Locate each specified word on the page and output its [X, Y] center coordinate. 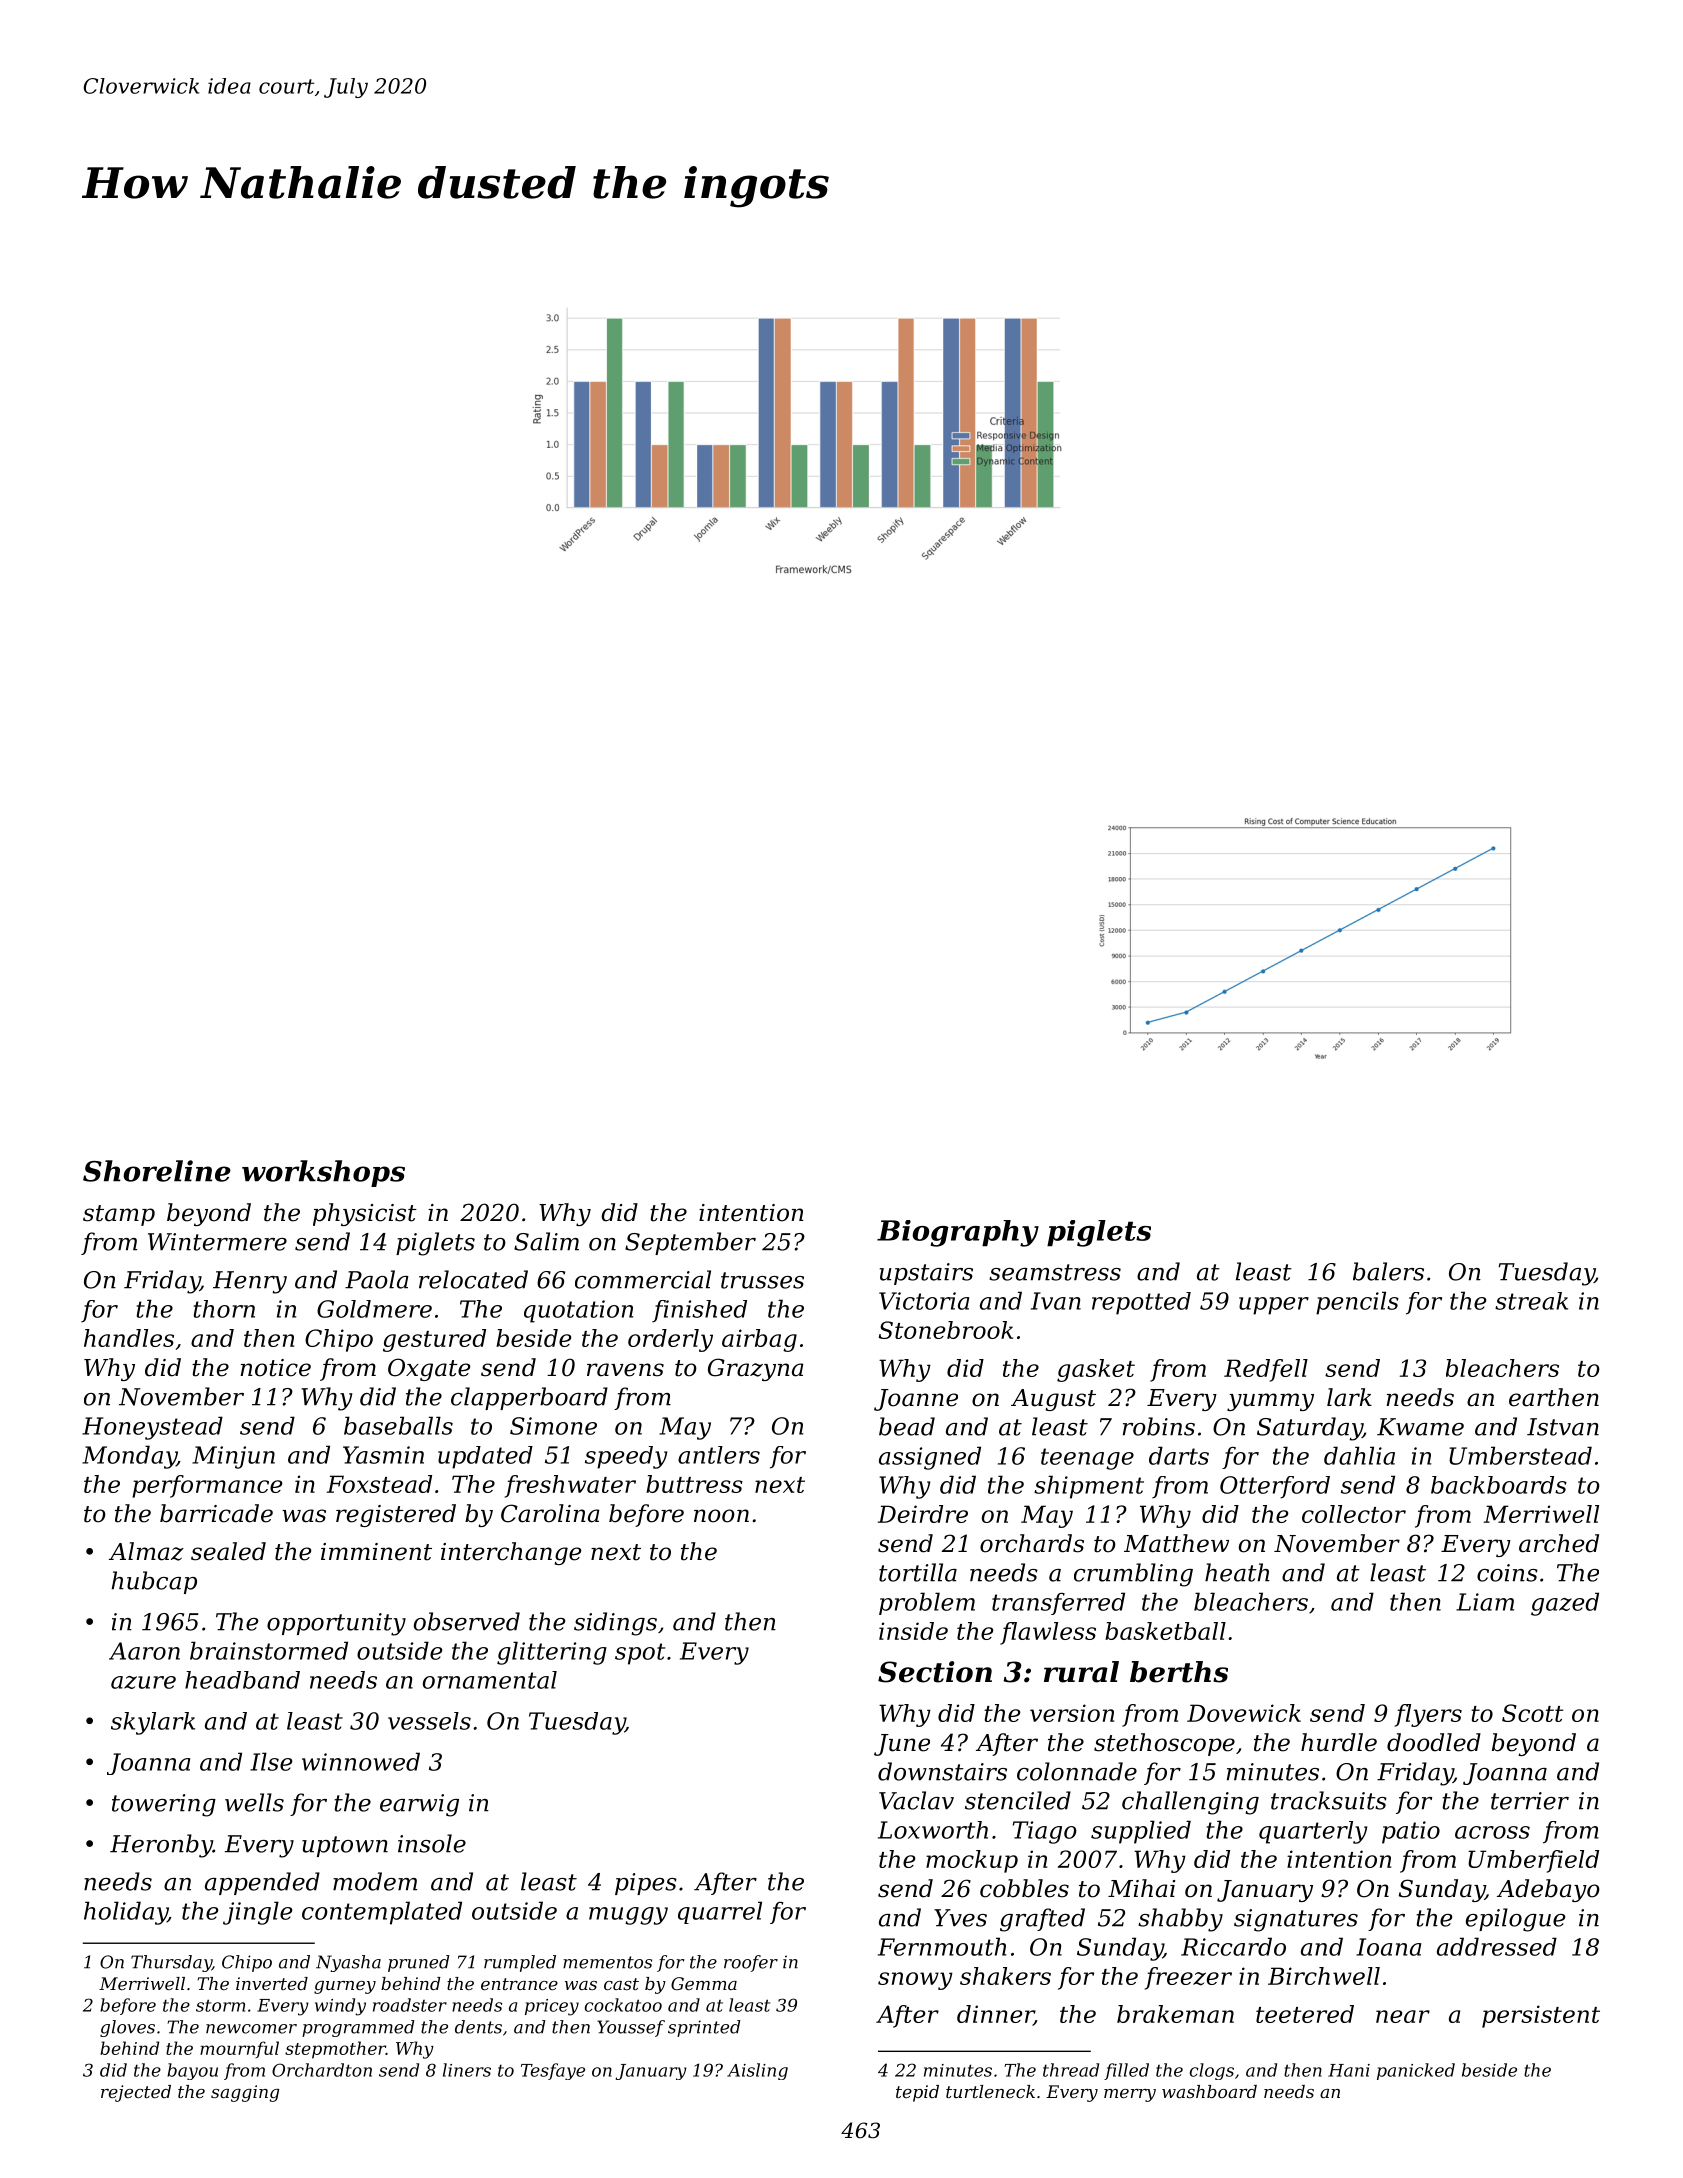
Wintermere [217, 1242]
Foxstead [379, 1484]
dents [478, 2027]
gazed [1565, 1604]
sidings [615, 1624]
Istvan [1563, 1427]
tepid [917, 2093]
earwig [419, 1805]
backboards [1499, 1485]
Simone [553, 1426]
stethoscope [1164, 1744]
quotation [578, 1311]
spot [640, 1654]
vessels [429, 1721]
